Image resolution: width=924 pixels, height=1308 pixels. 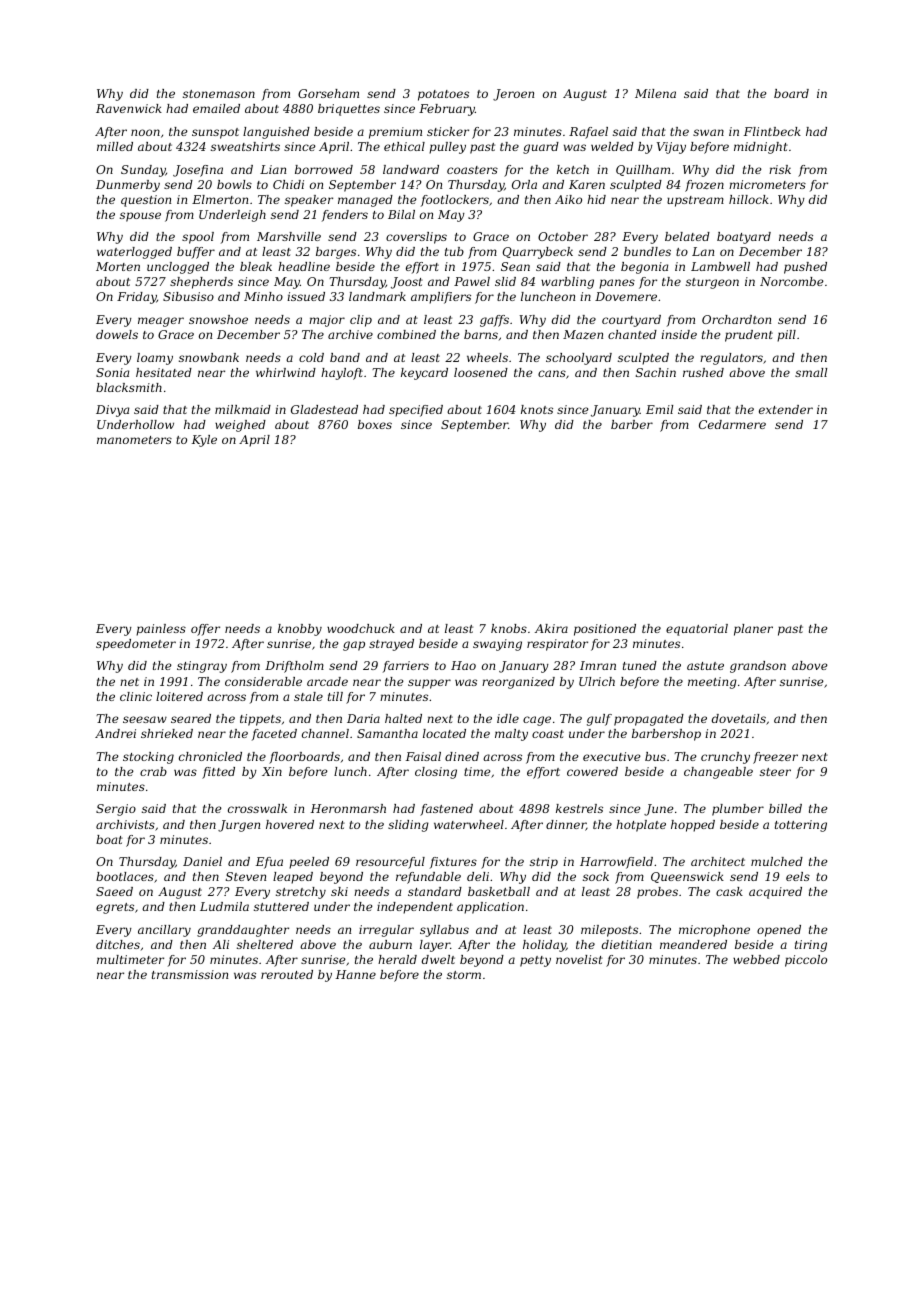 What do you see at coordinates (655, 93) in the image?
I see `Milena` at bounding box center [655, 93].
